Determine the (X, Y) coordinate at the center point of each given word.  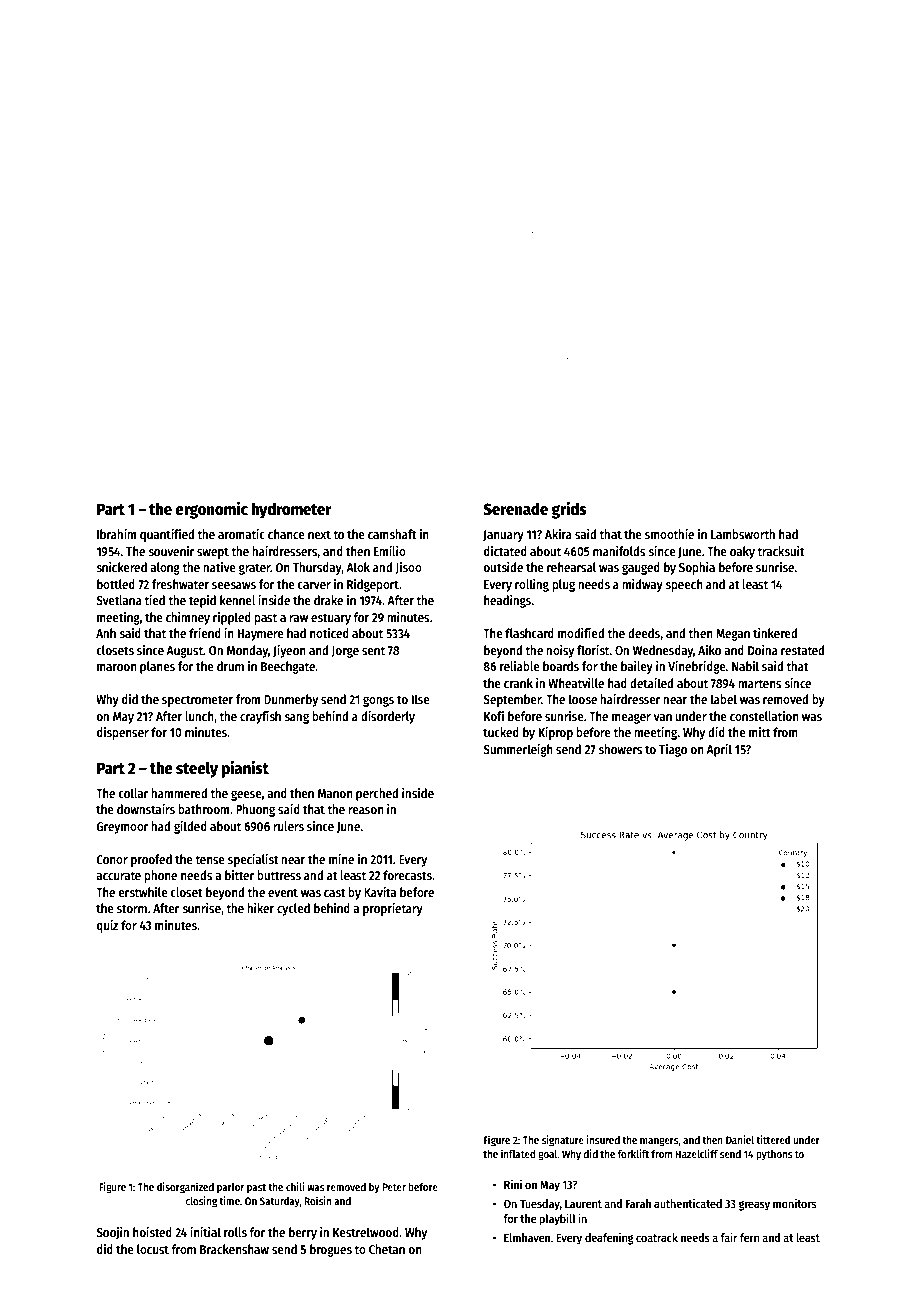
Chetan (387, 1249)
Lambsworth (743, 534)
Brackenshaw (234, 1249)
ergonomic (211, 510)
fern (749, 1237)
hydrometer (291, 510)
